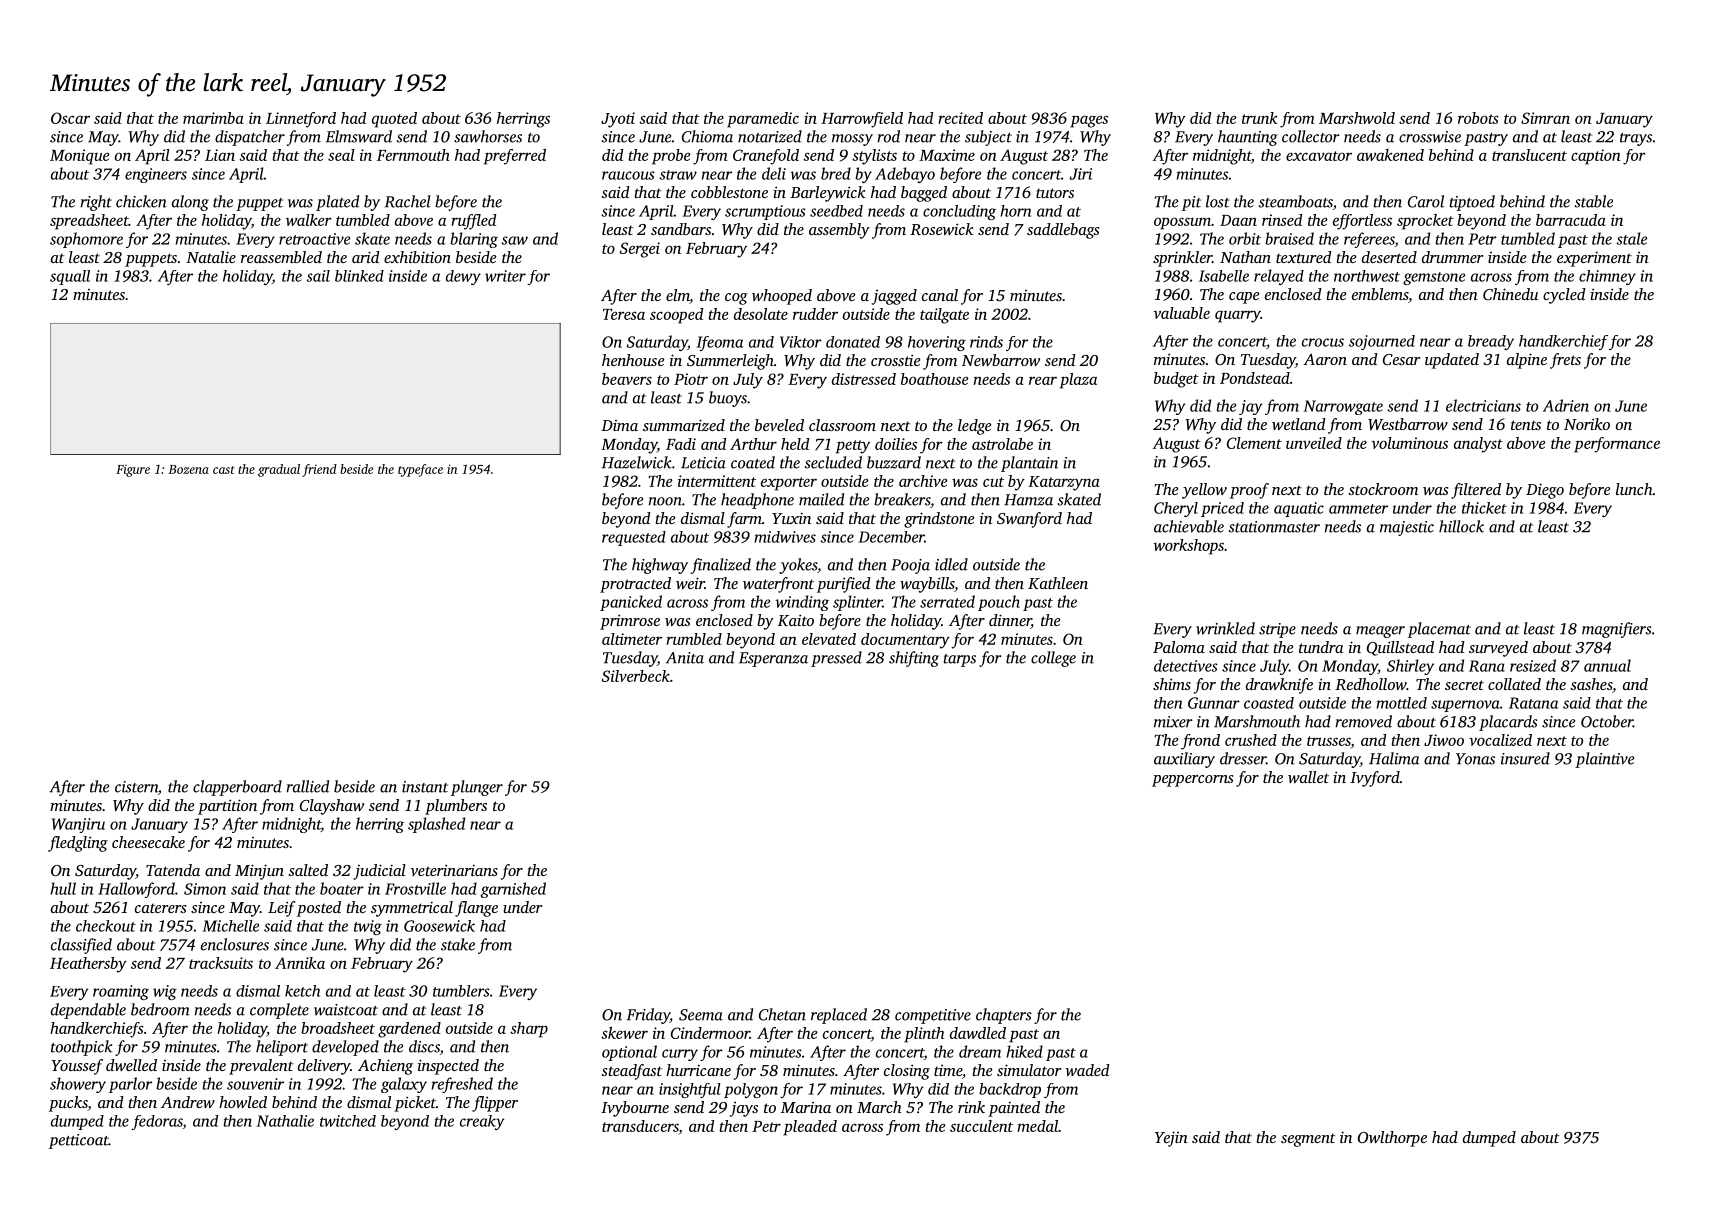 The width and height of the page is (1714, 1212). What do you see at coordinates (1308, 777) in the page?
I see `wallet` at bounding box center [1308, 777].
